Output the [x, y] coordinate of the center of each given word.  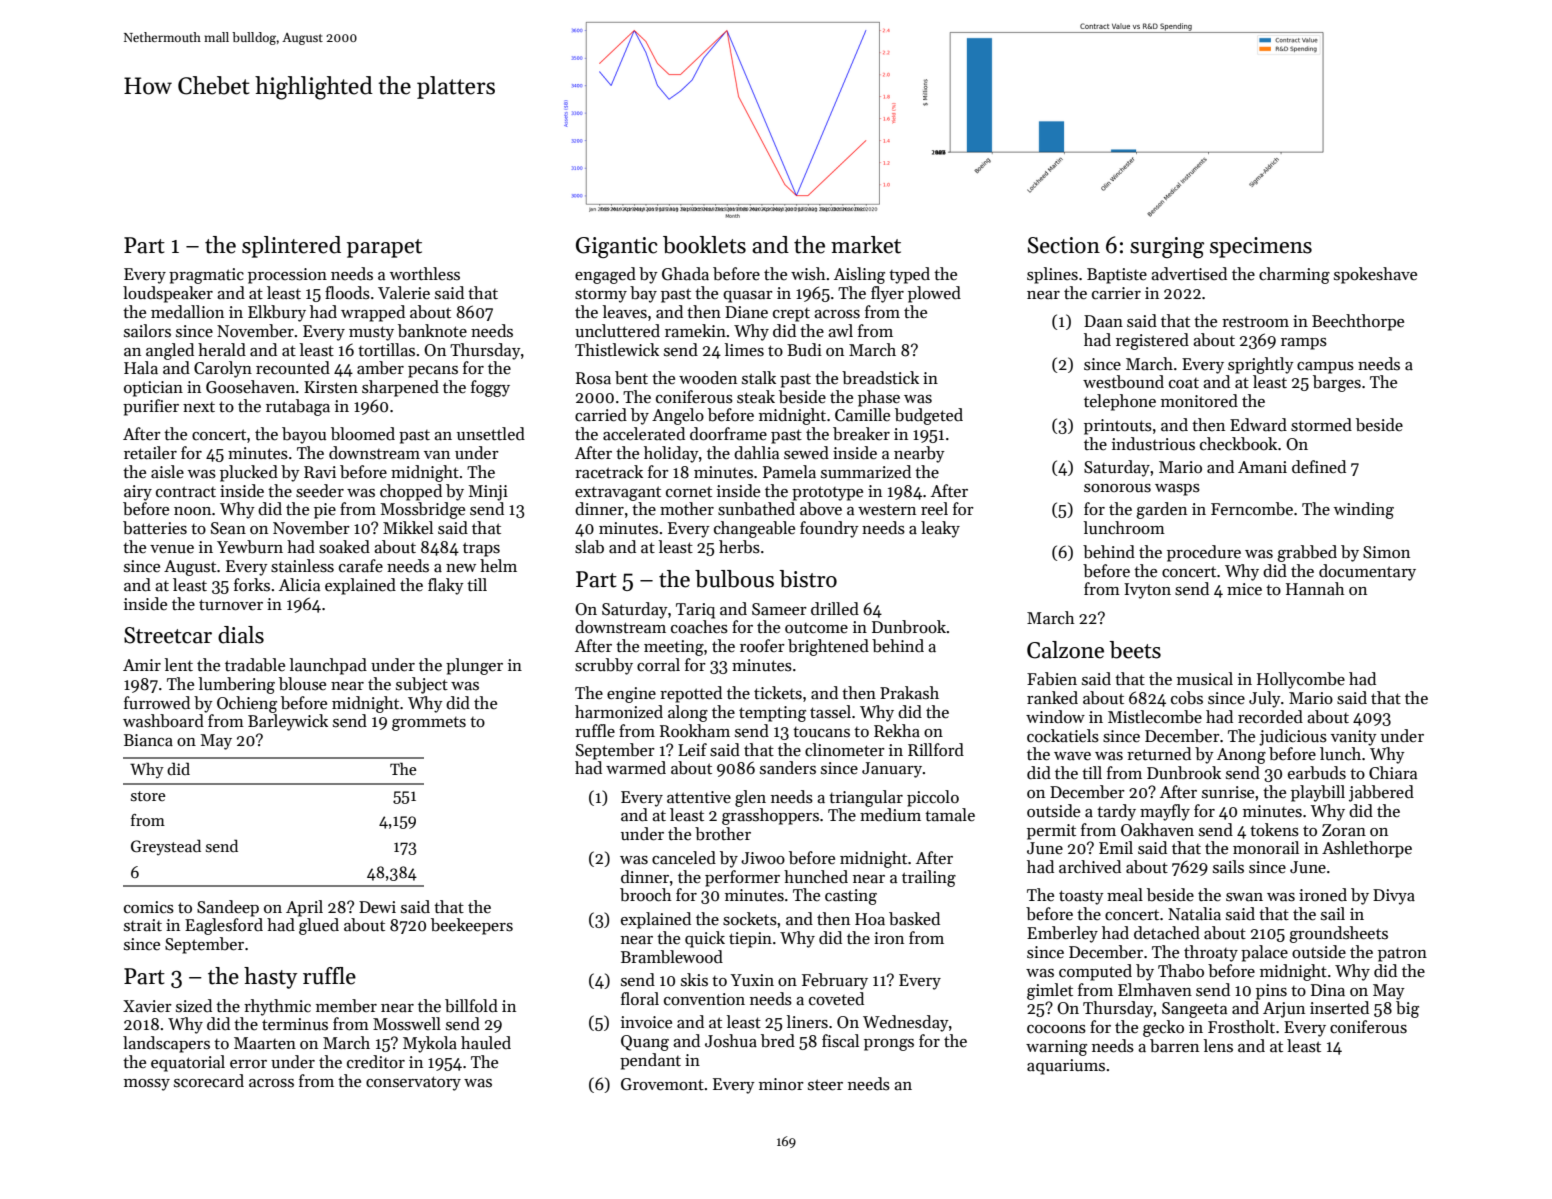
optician [153, 389]
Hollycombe [1301, 680]
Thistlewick [617, 350]
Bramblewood [672, 957]
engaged [605, 275]
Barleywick [288, 722]
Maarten [265, 1043]
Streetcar [168, 635]
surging [1167, 247]
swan [1244, 897]
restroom [1255, 322]
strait [143, 925]
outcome [816, 628]
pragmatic [206, 276]
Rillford [936, 750]
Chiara [1393, 773]
